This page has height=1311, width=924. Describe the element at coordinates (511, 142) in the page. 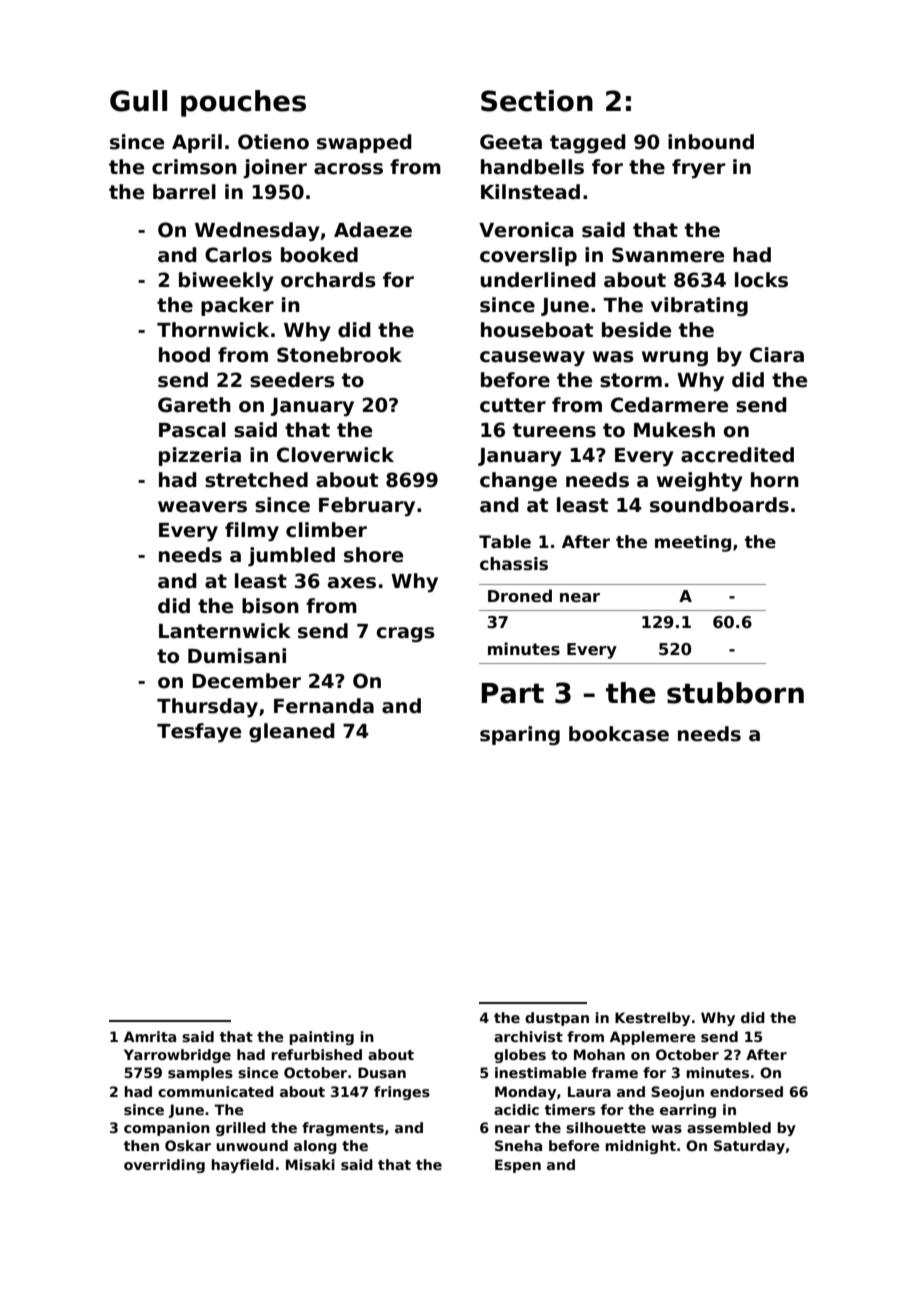

I see `Geeta` at that location.
